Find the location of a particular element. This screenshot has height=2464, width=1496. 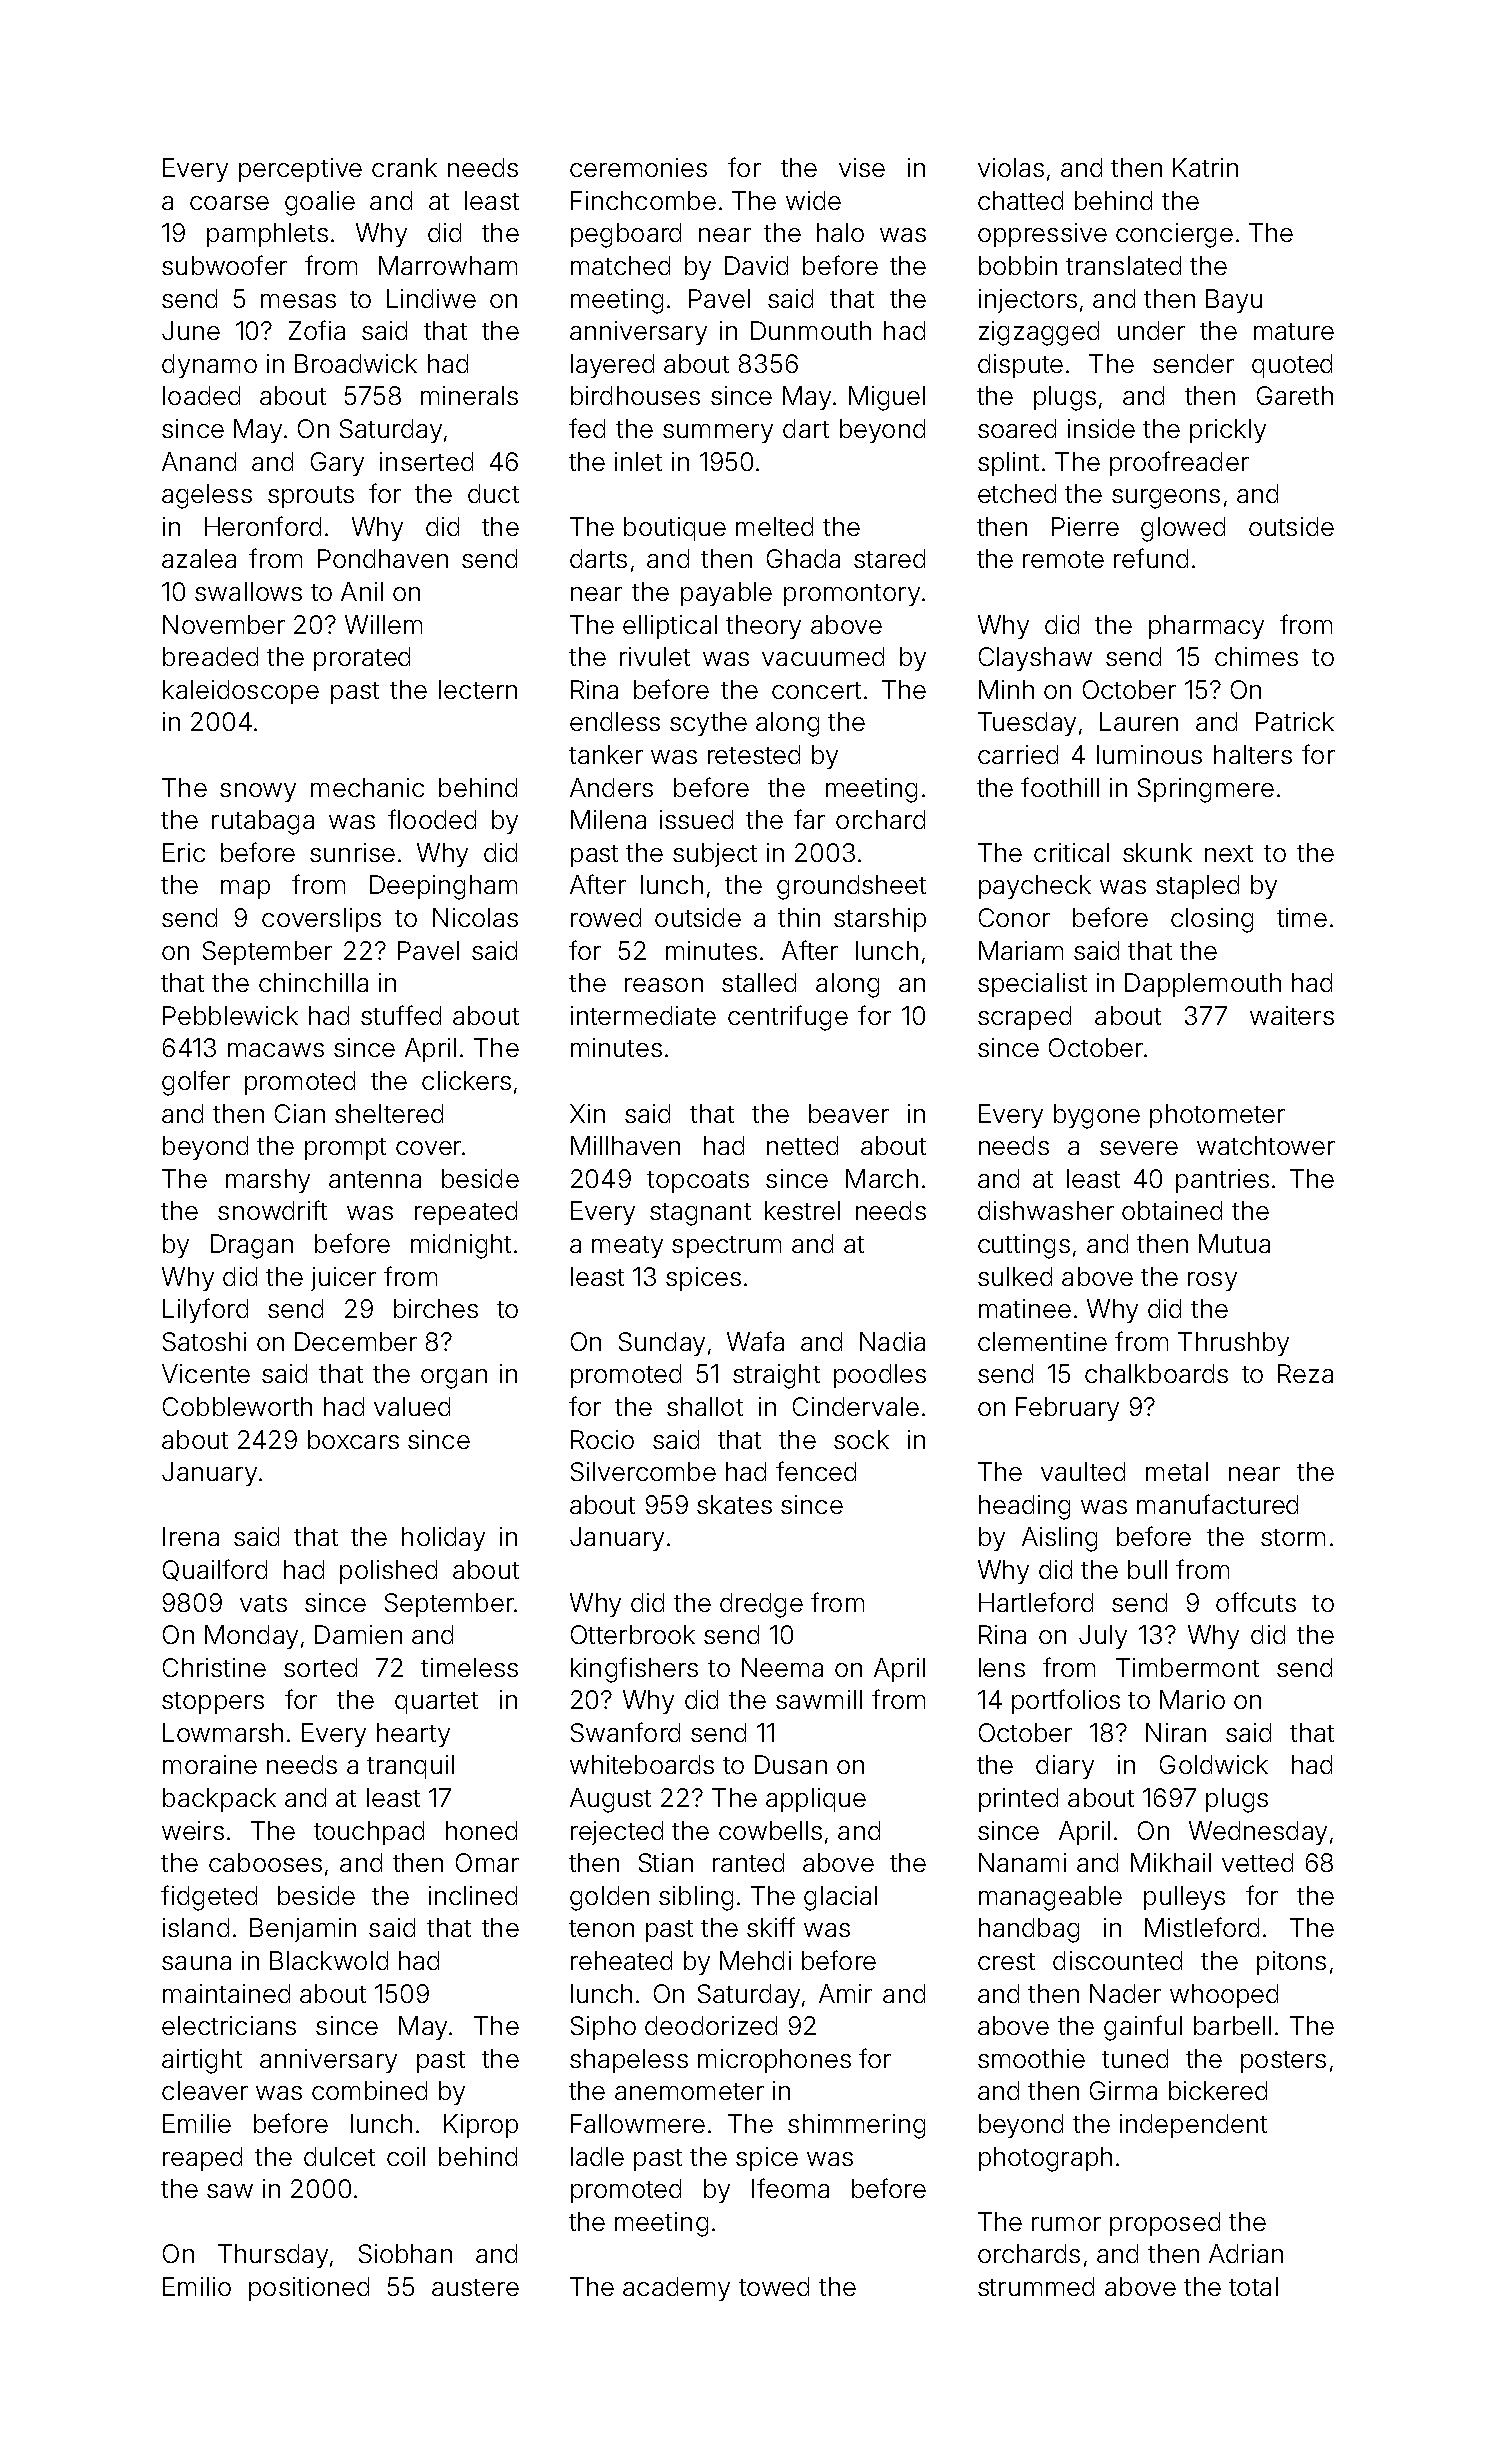

kaleidoscope is located at coordinates (241, 692).
